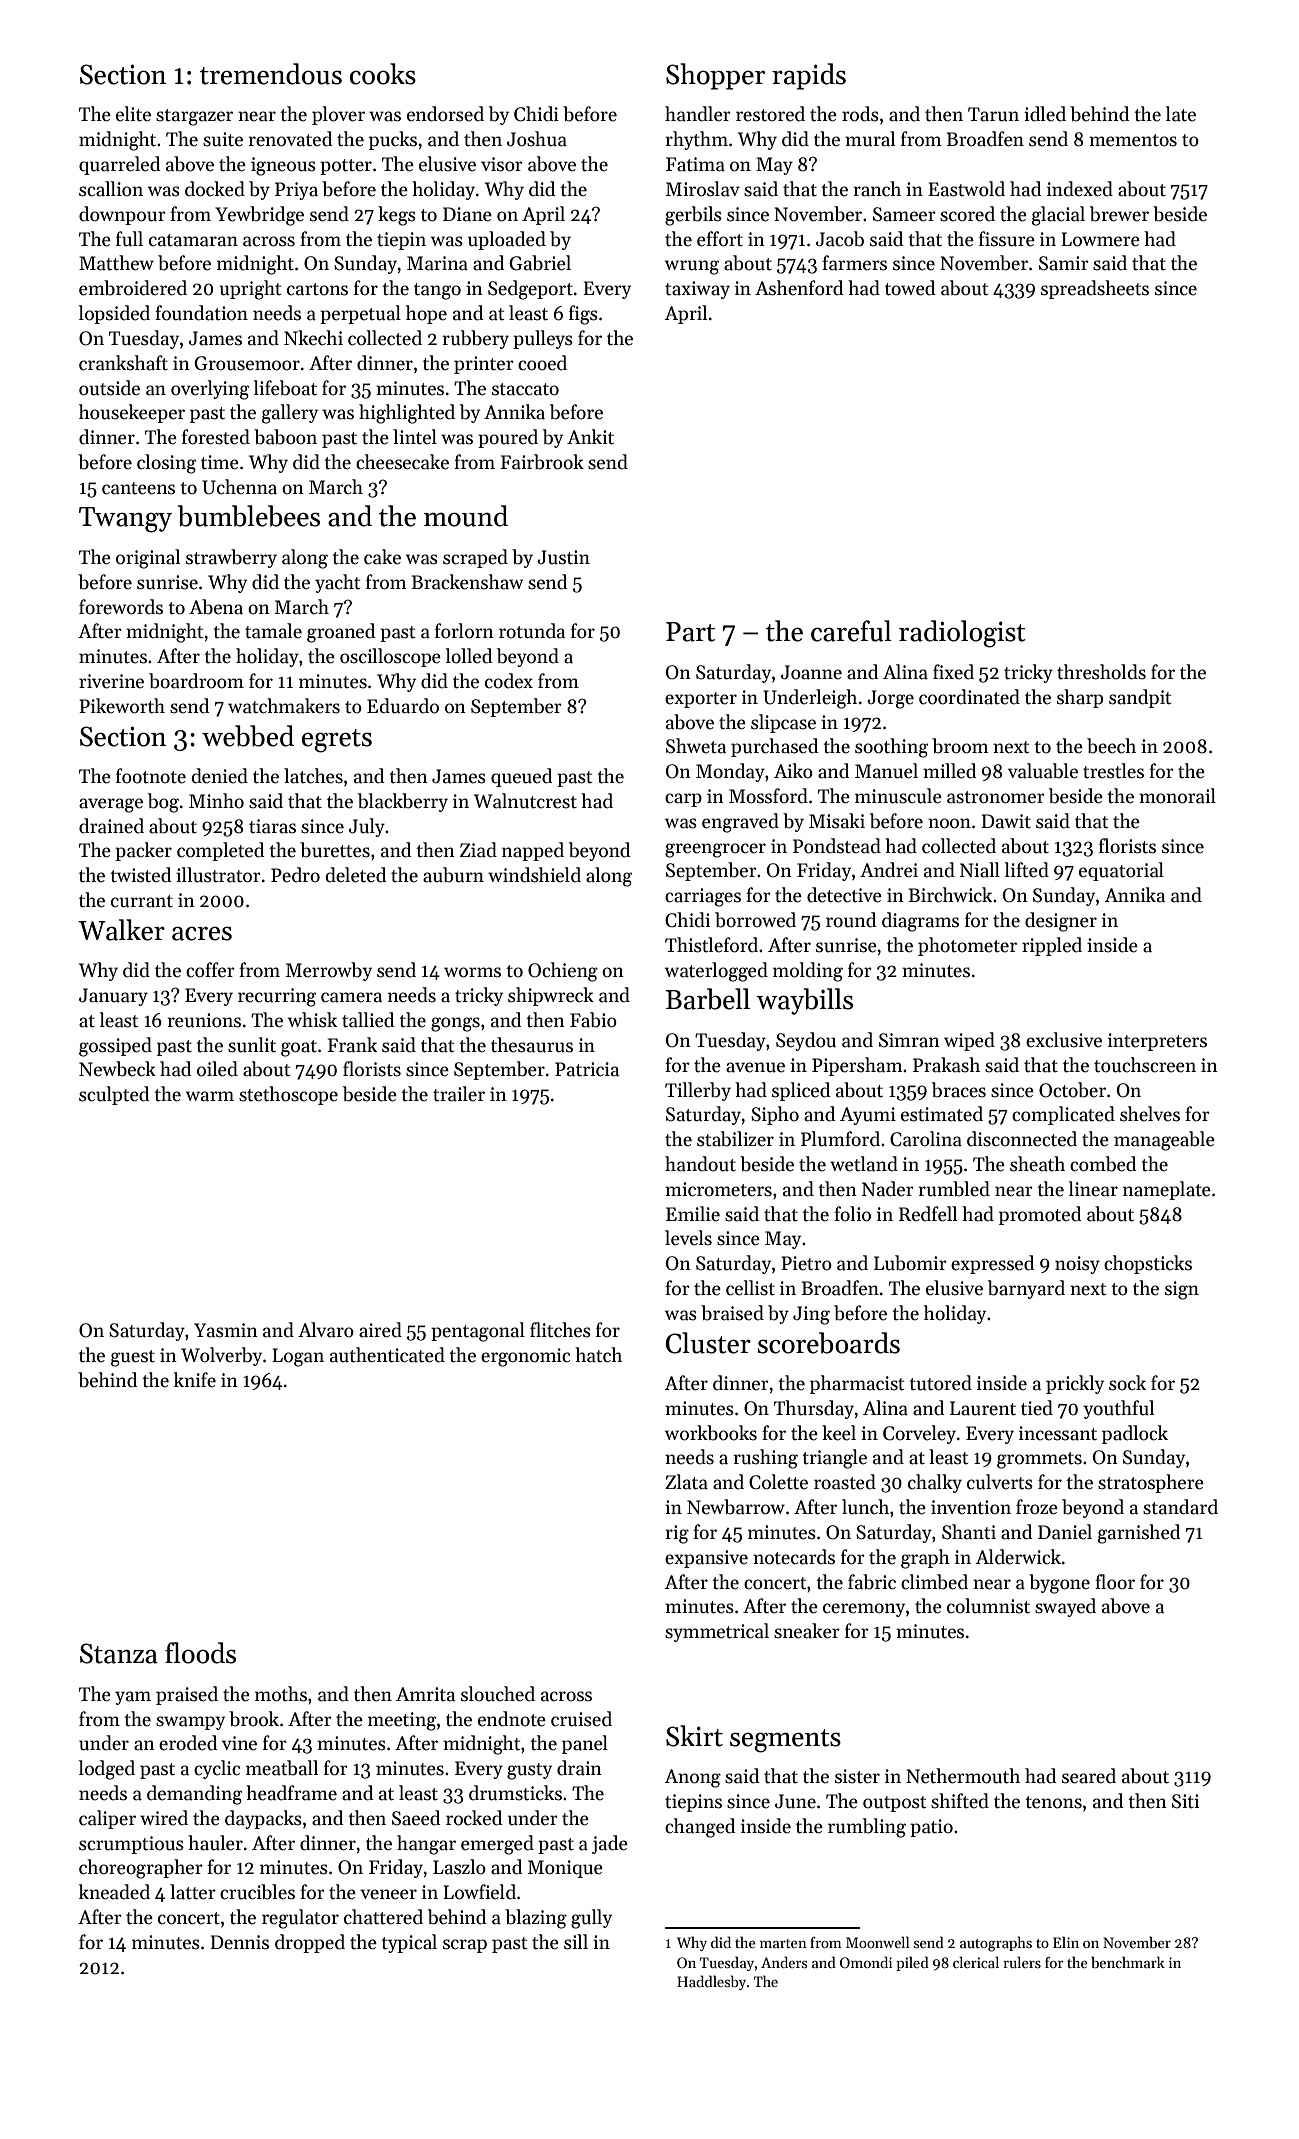  What do you see at coordinates (683, 800) in the document?
I see `carp` at bounding box center [683, 800].
